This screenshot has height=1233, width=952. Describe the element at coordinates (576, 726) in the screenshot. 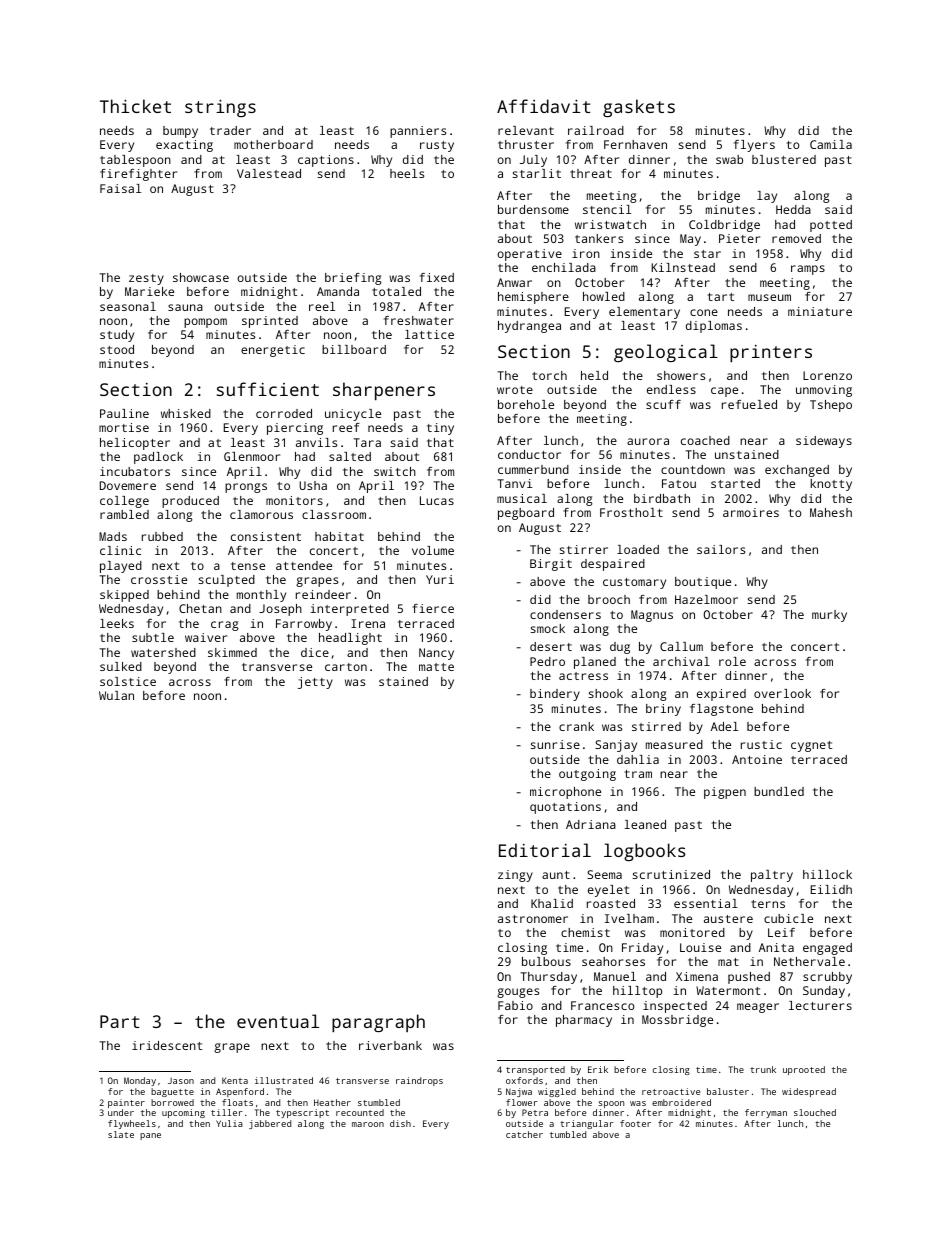

I see `crank` at that location.
